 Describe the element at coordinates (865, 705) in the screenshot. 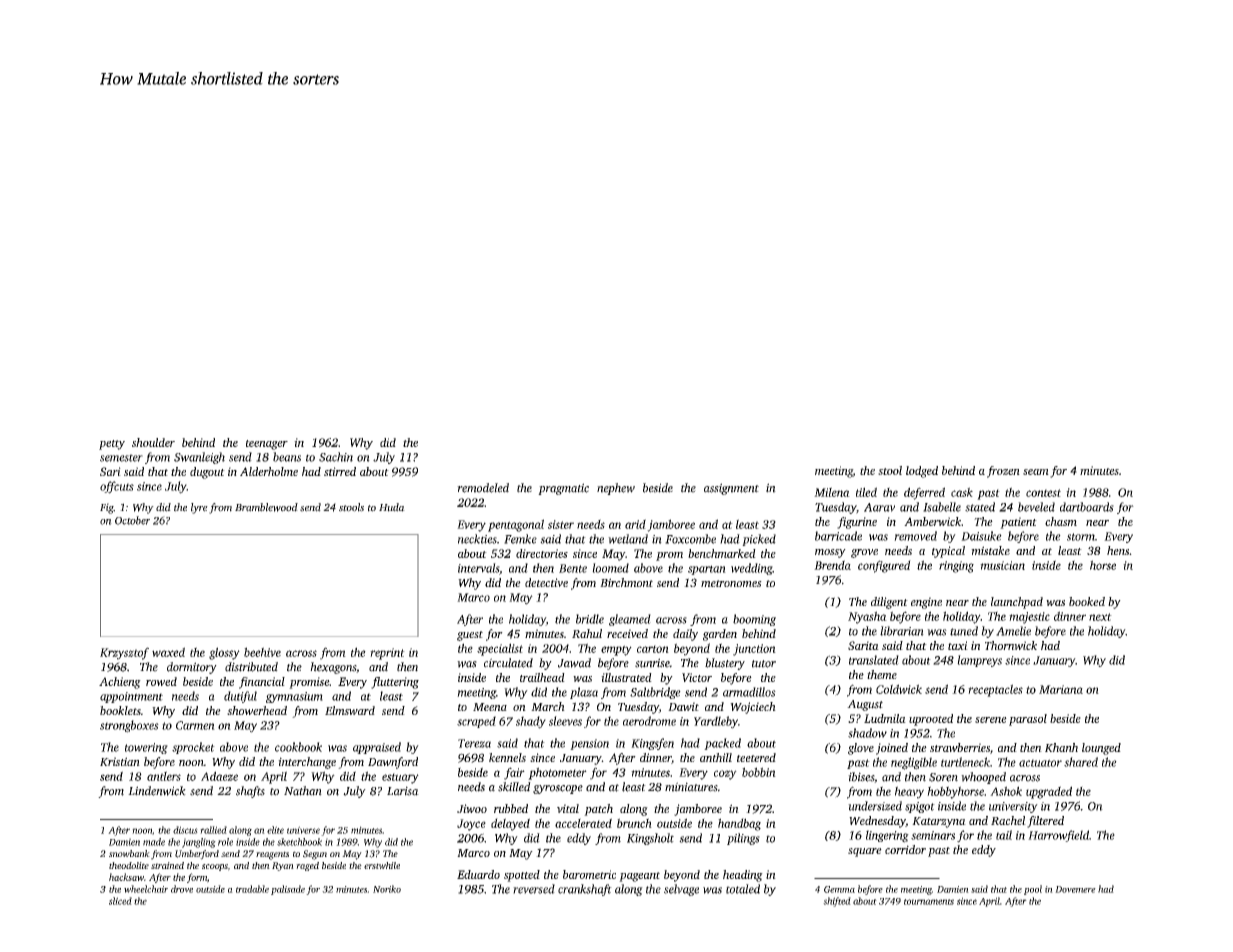

I see `August` at that location.
